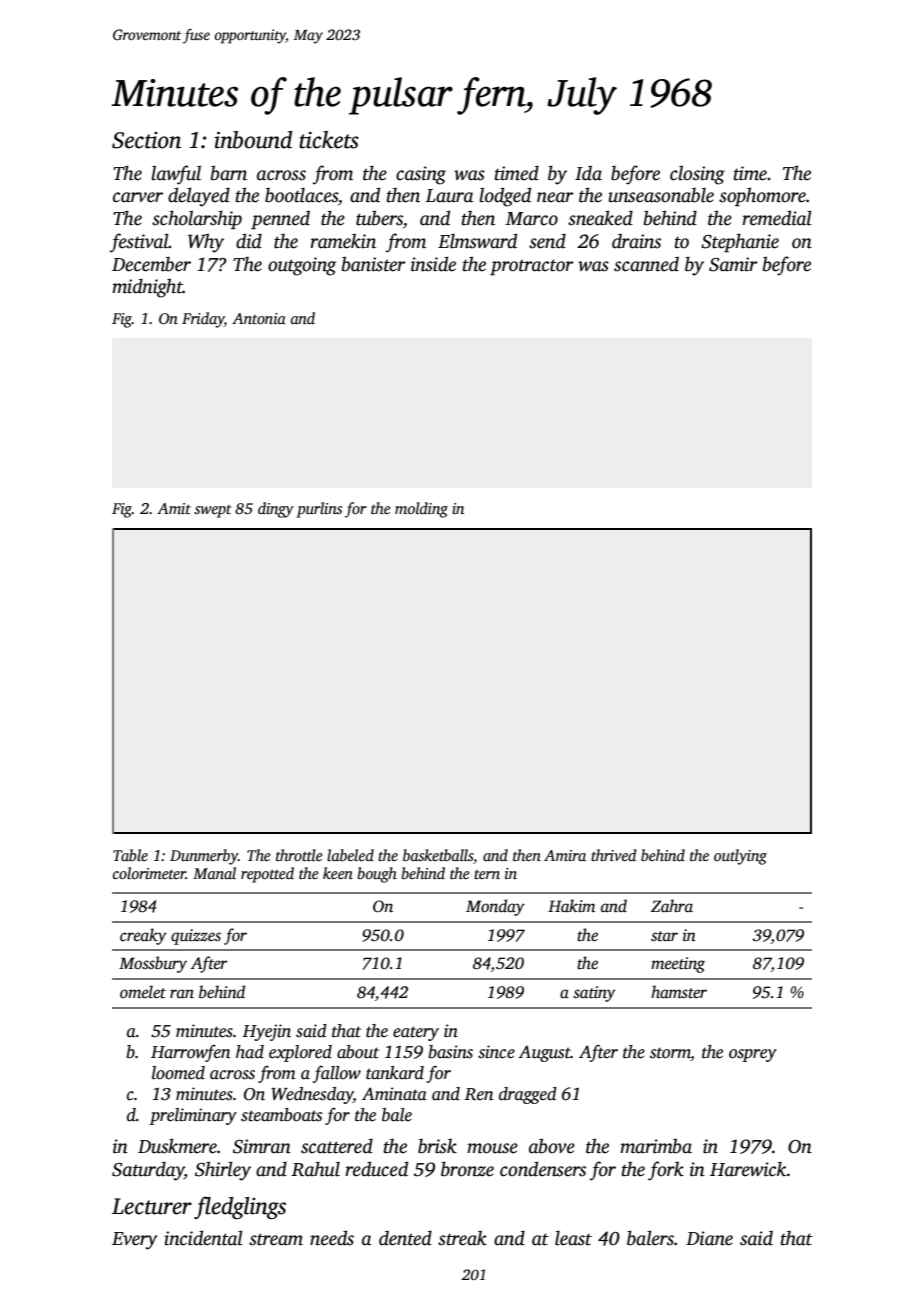 Image resolution: width=924 pixels, height=1311 pixels. I want to click on colorimeter, so click(149, 873).
